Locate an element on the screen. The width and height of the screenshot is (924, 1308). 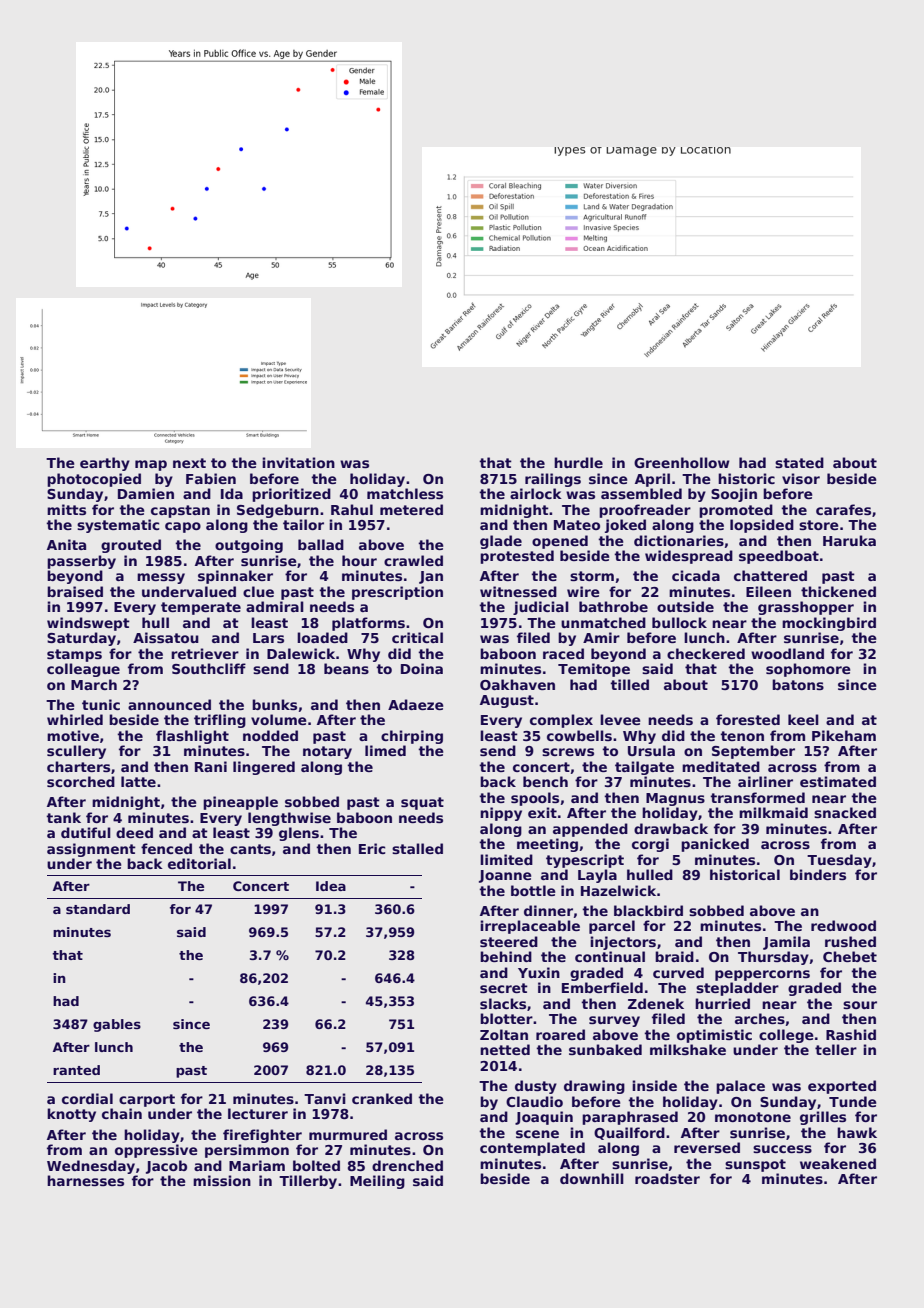
Southcliff is located at coordinates (209, 668).
